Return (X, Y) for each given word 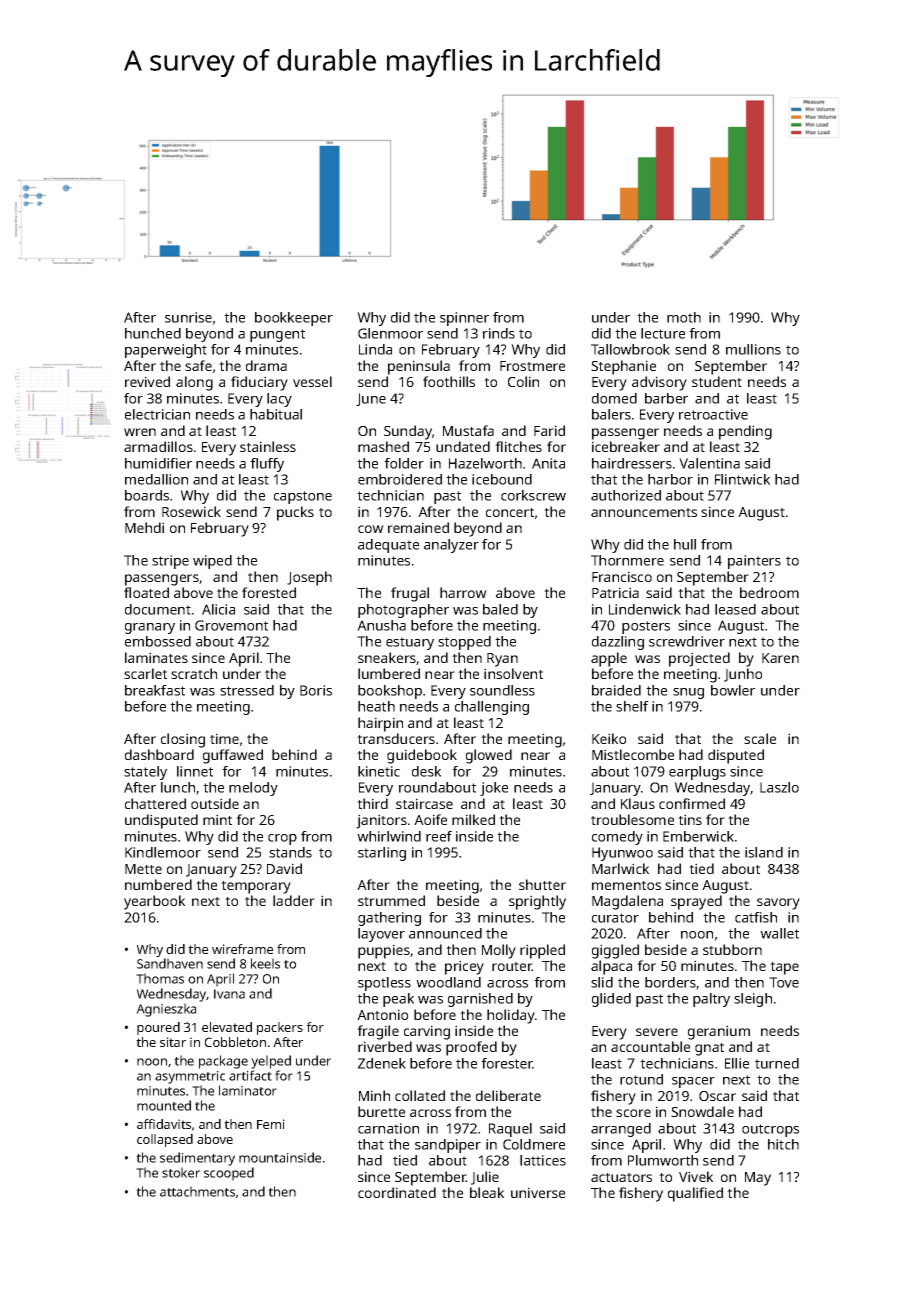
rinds (499, 333)
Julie (485, 1178)
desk (426, 771)
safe (198, 365)
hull (685, 544)
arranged (621, 1130)
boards (147, 495)
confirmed (692, 803)
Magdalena (627, 902)
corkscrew (533, 495)
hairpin (380, 724)
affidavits (164, 1124)
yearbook (154, 902)
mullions (753, 349)
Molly (499, 951)
